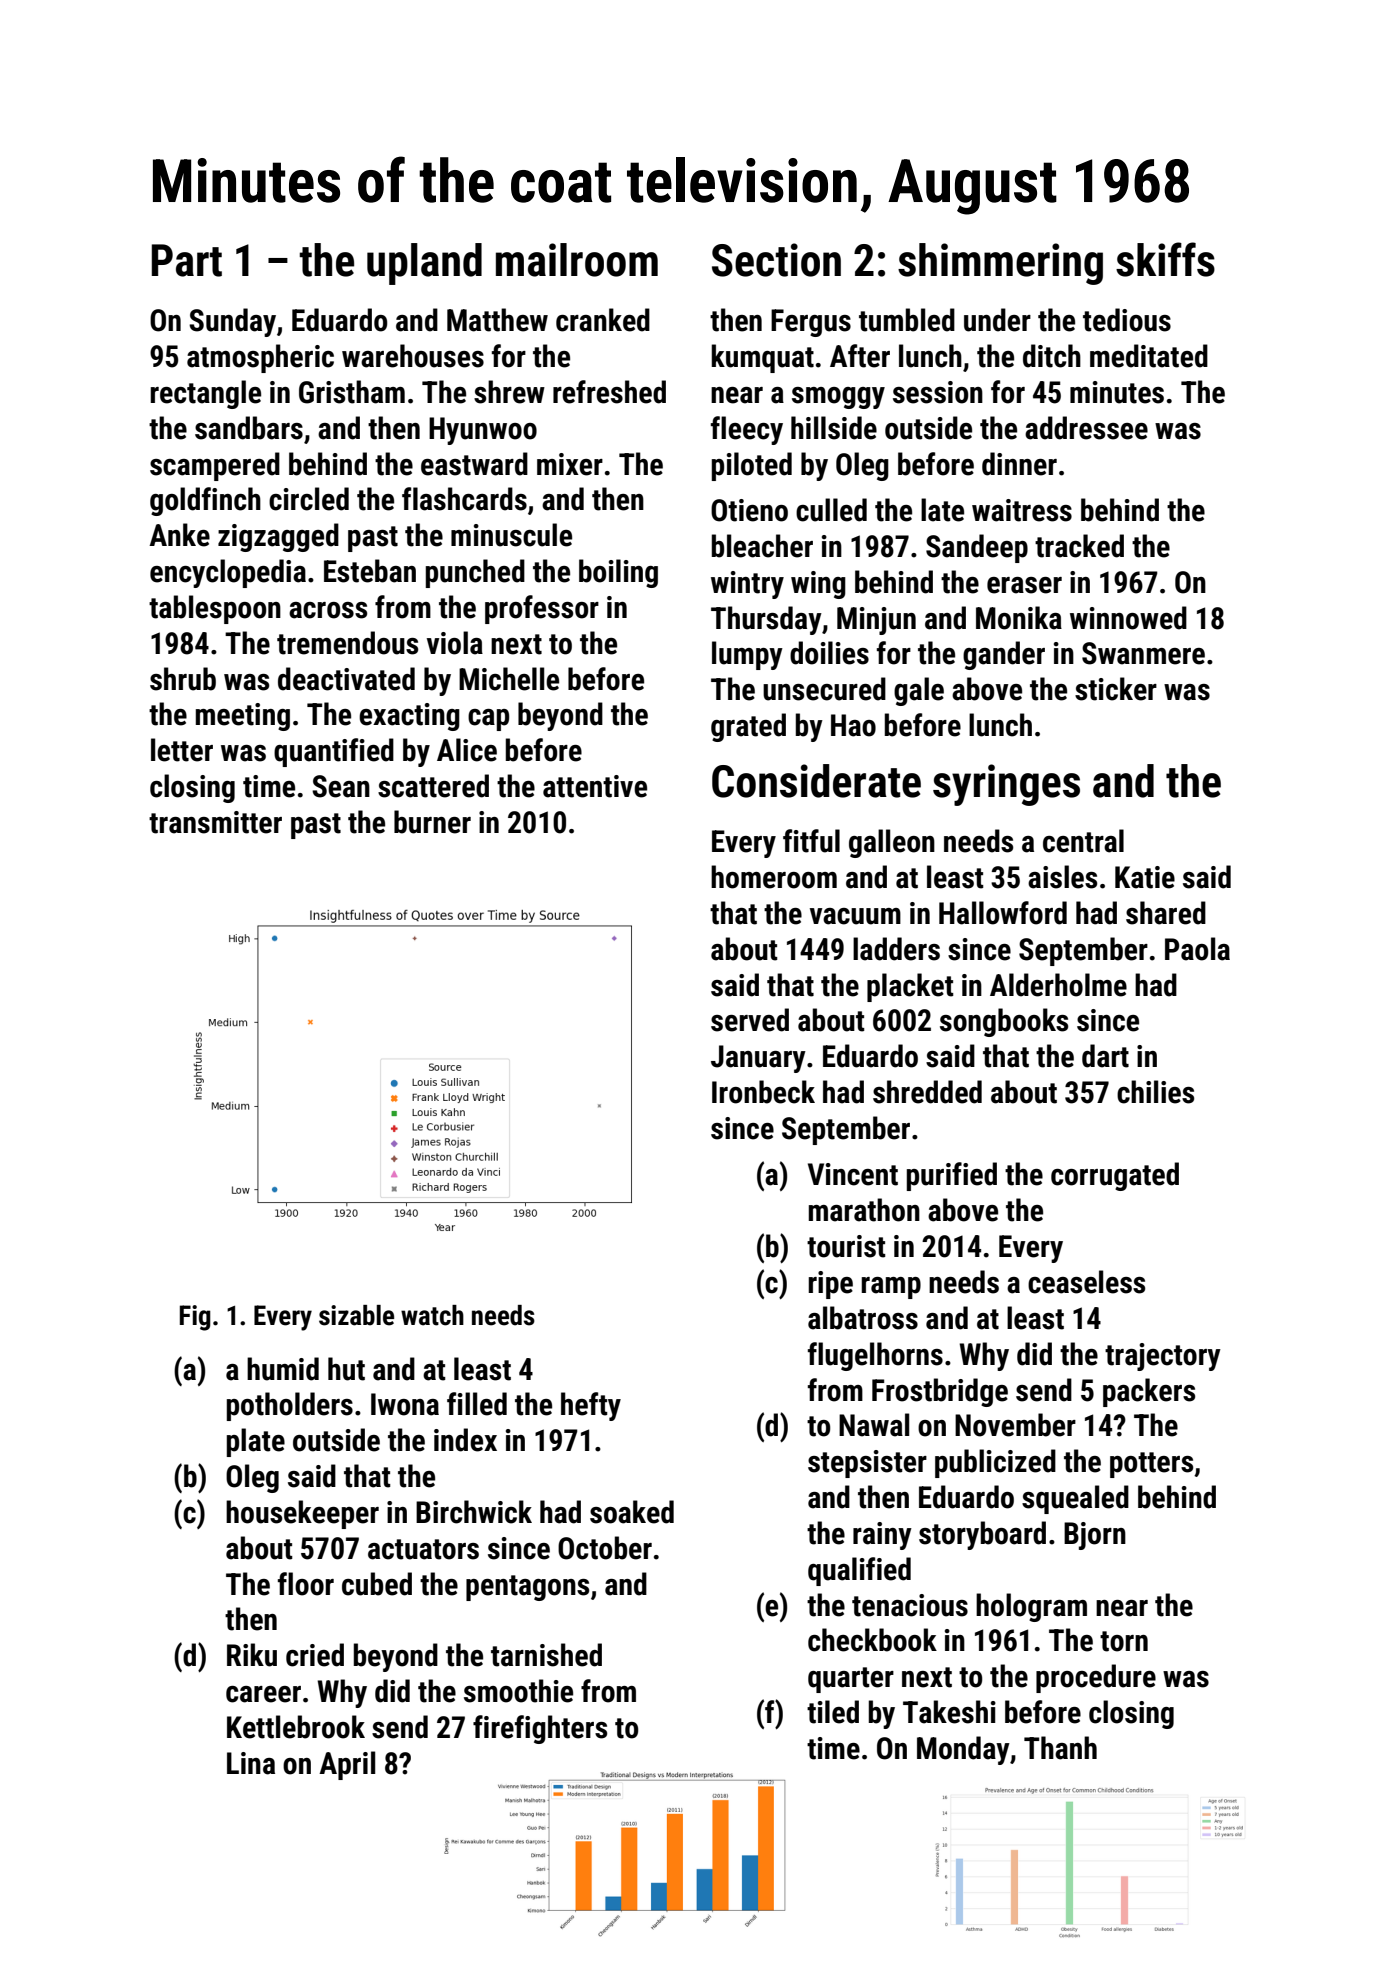  Describe the element at coordinates (356, 1315) in the document. I see `sizable` at that location.
